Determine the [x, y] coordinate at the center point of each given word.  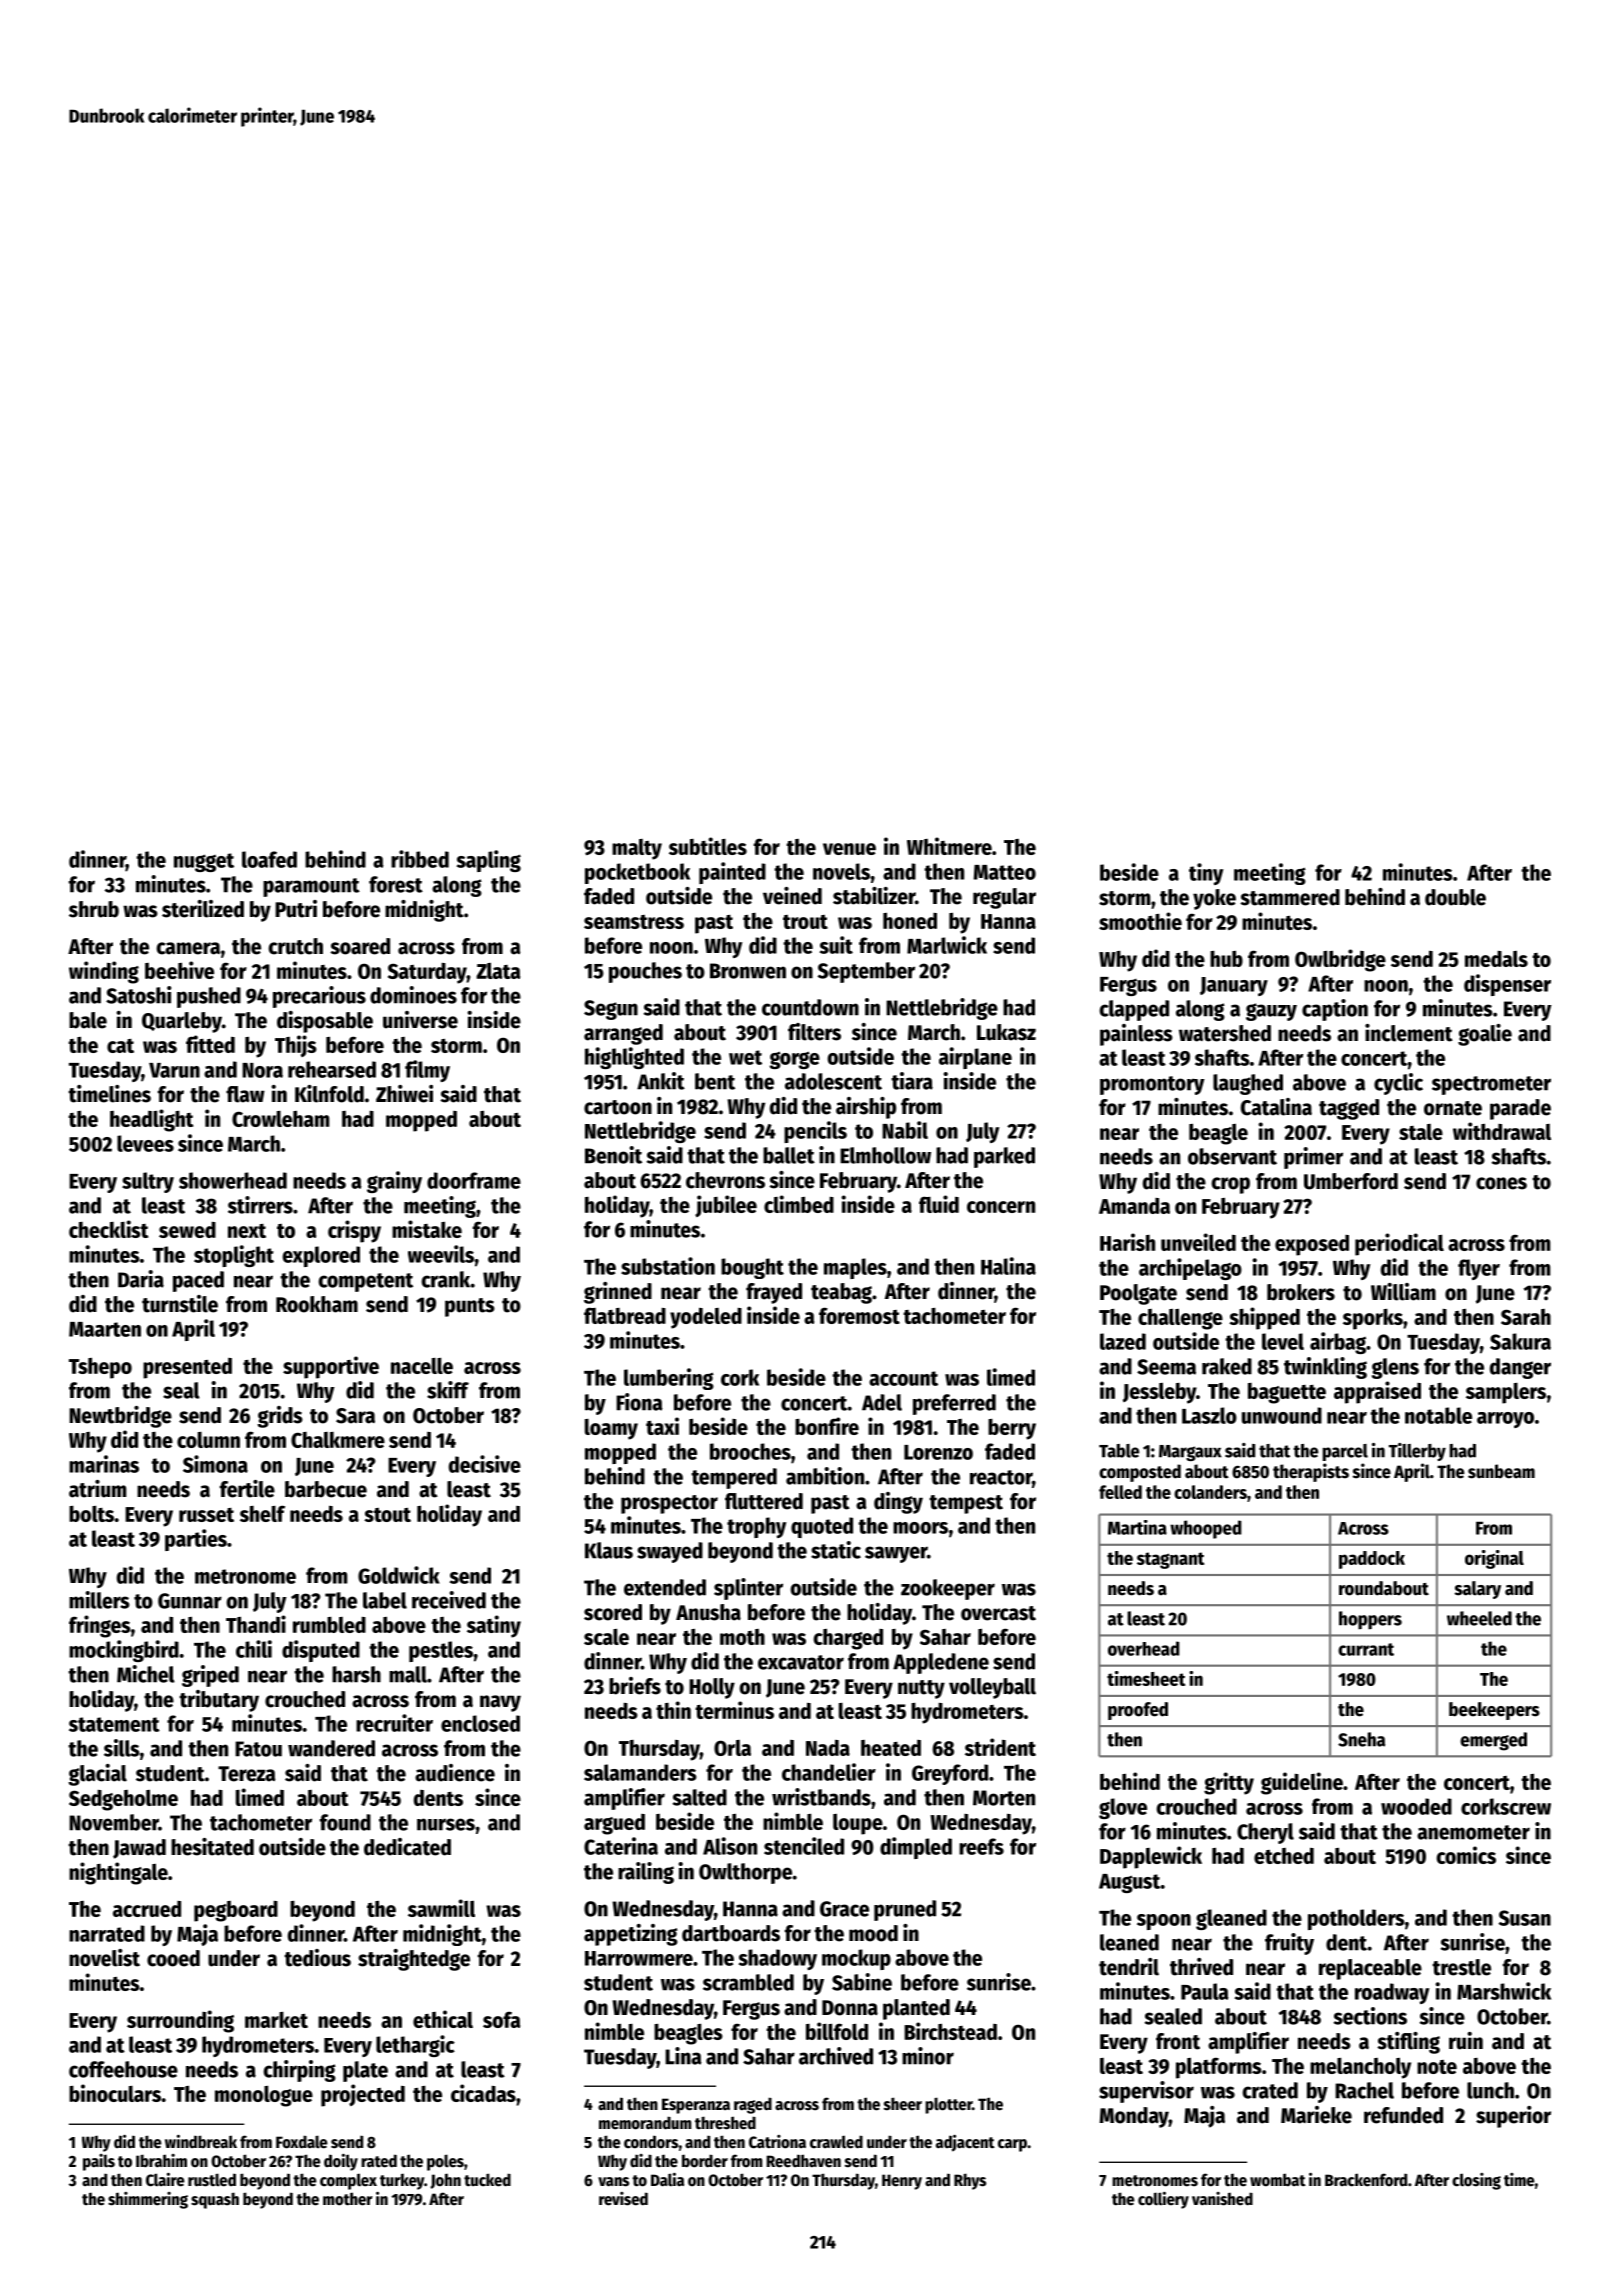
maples [855, 1268]
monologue [264, 2096]
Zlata [498, 971]
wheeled [1479, 1618]
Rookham [317, 1304]
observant [1232, 1156]
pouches [645, 972]
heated [891, 1748]
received [449, 1600]
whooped [1206, 1529]
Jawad [139, 1849]
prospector [669, 1504]
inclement [1409, 1033]
